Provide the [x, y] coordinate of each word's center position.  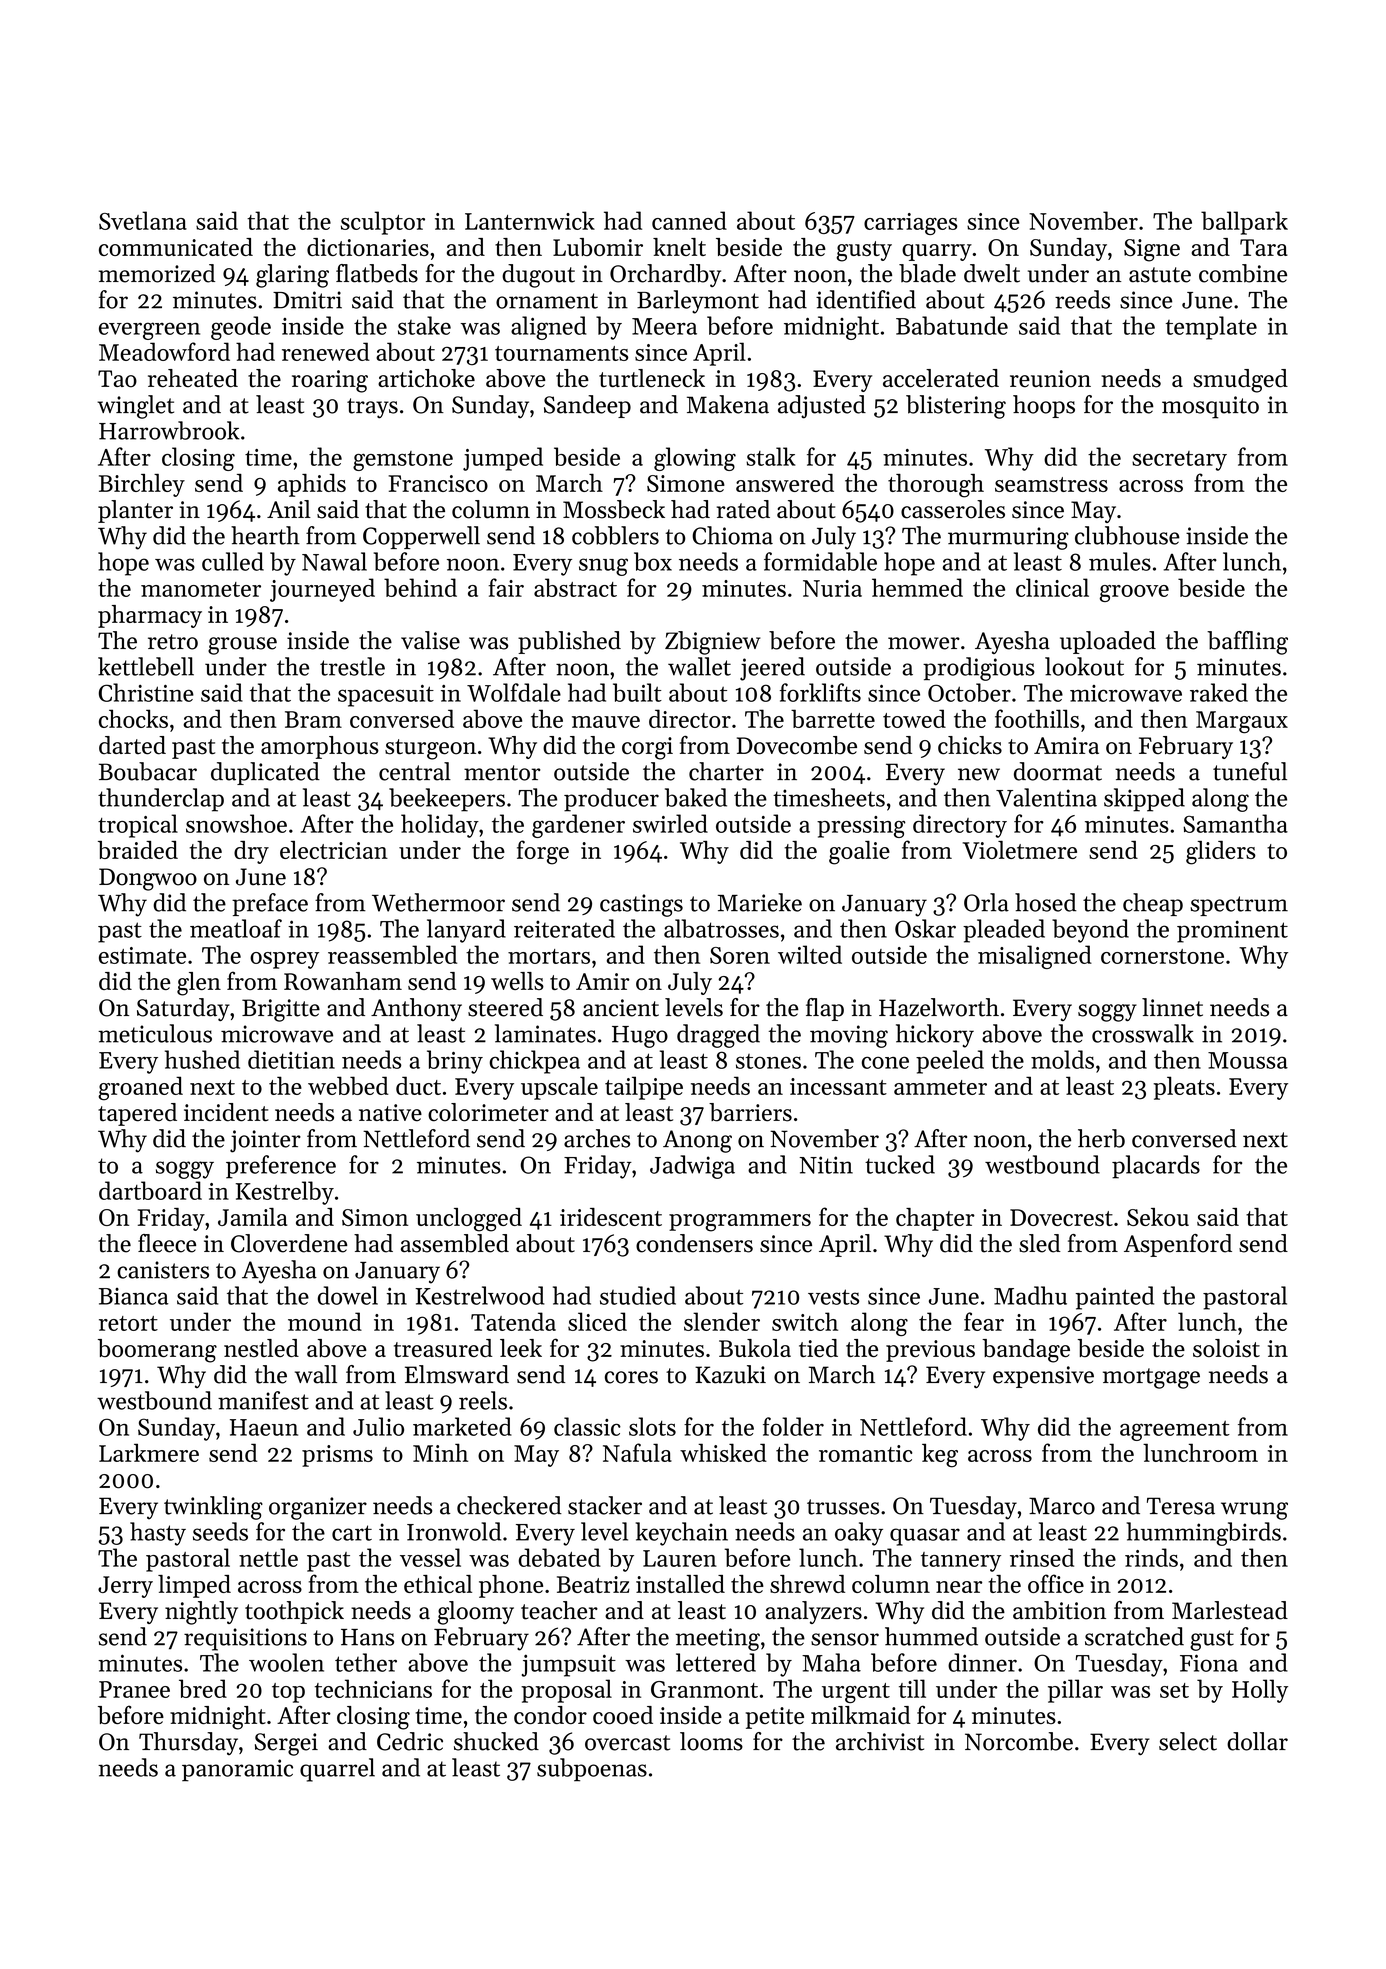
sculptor [383, 223]
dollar [1257, 1741]
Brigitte [281, 1010]
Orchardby [665, 275]
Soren [740, 955]
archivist [880, 1741]
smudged [1240, 381]
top [288, 1693]
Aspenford [1178, 1245]
